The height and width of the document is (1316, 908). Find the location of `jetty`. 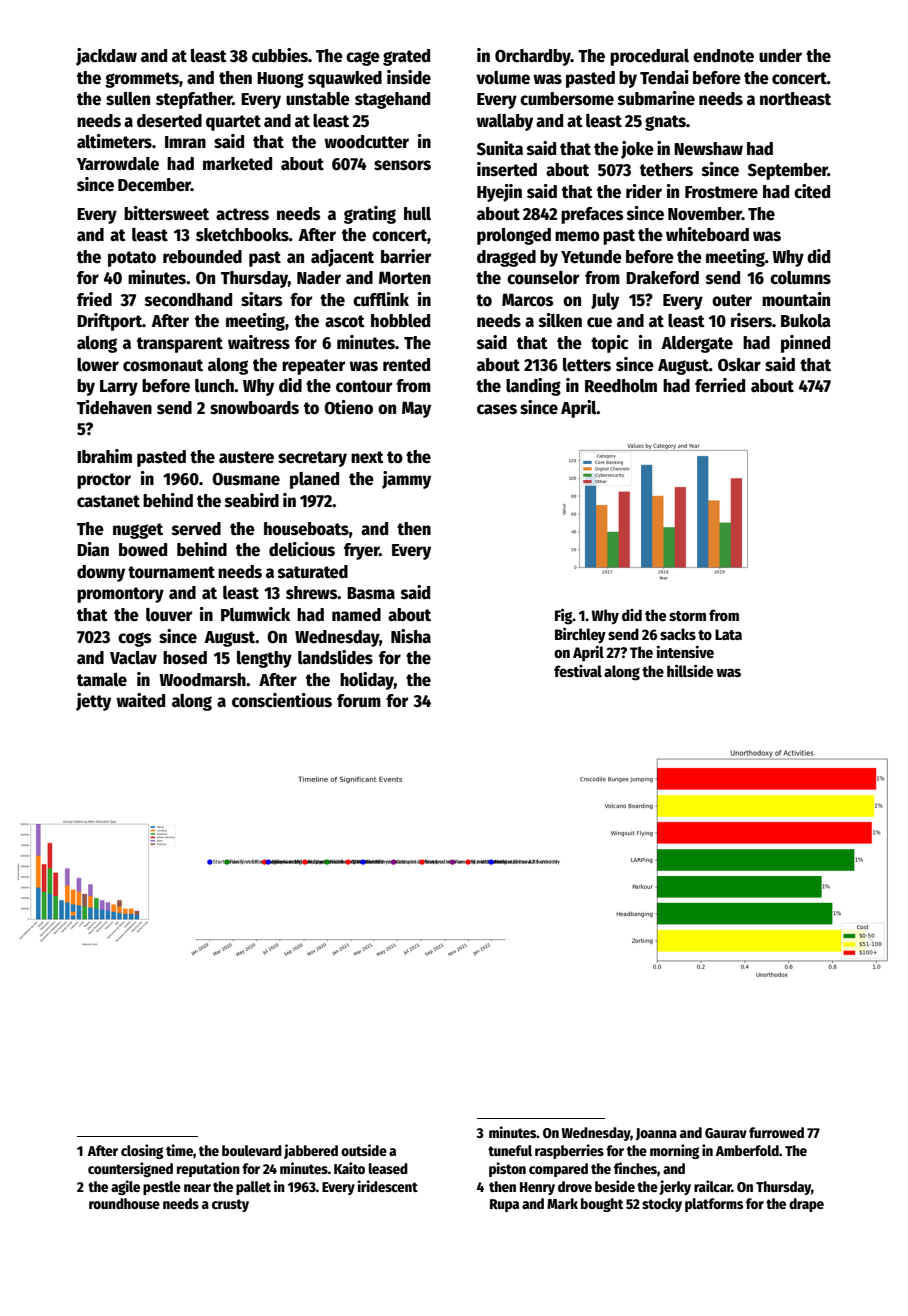

jetty is located at coordinates (93, 702).
